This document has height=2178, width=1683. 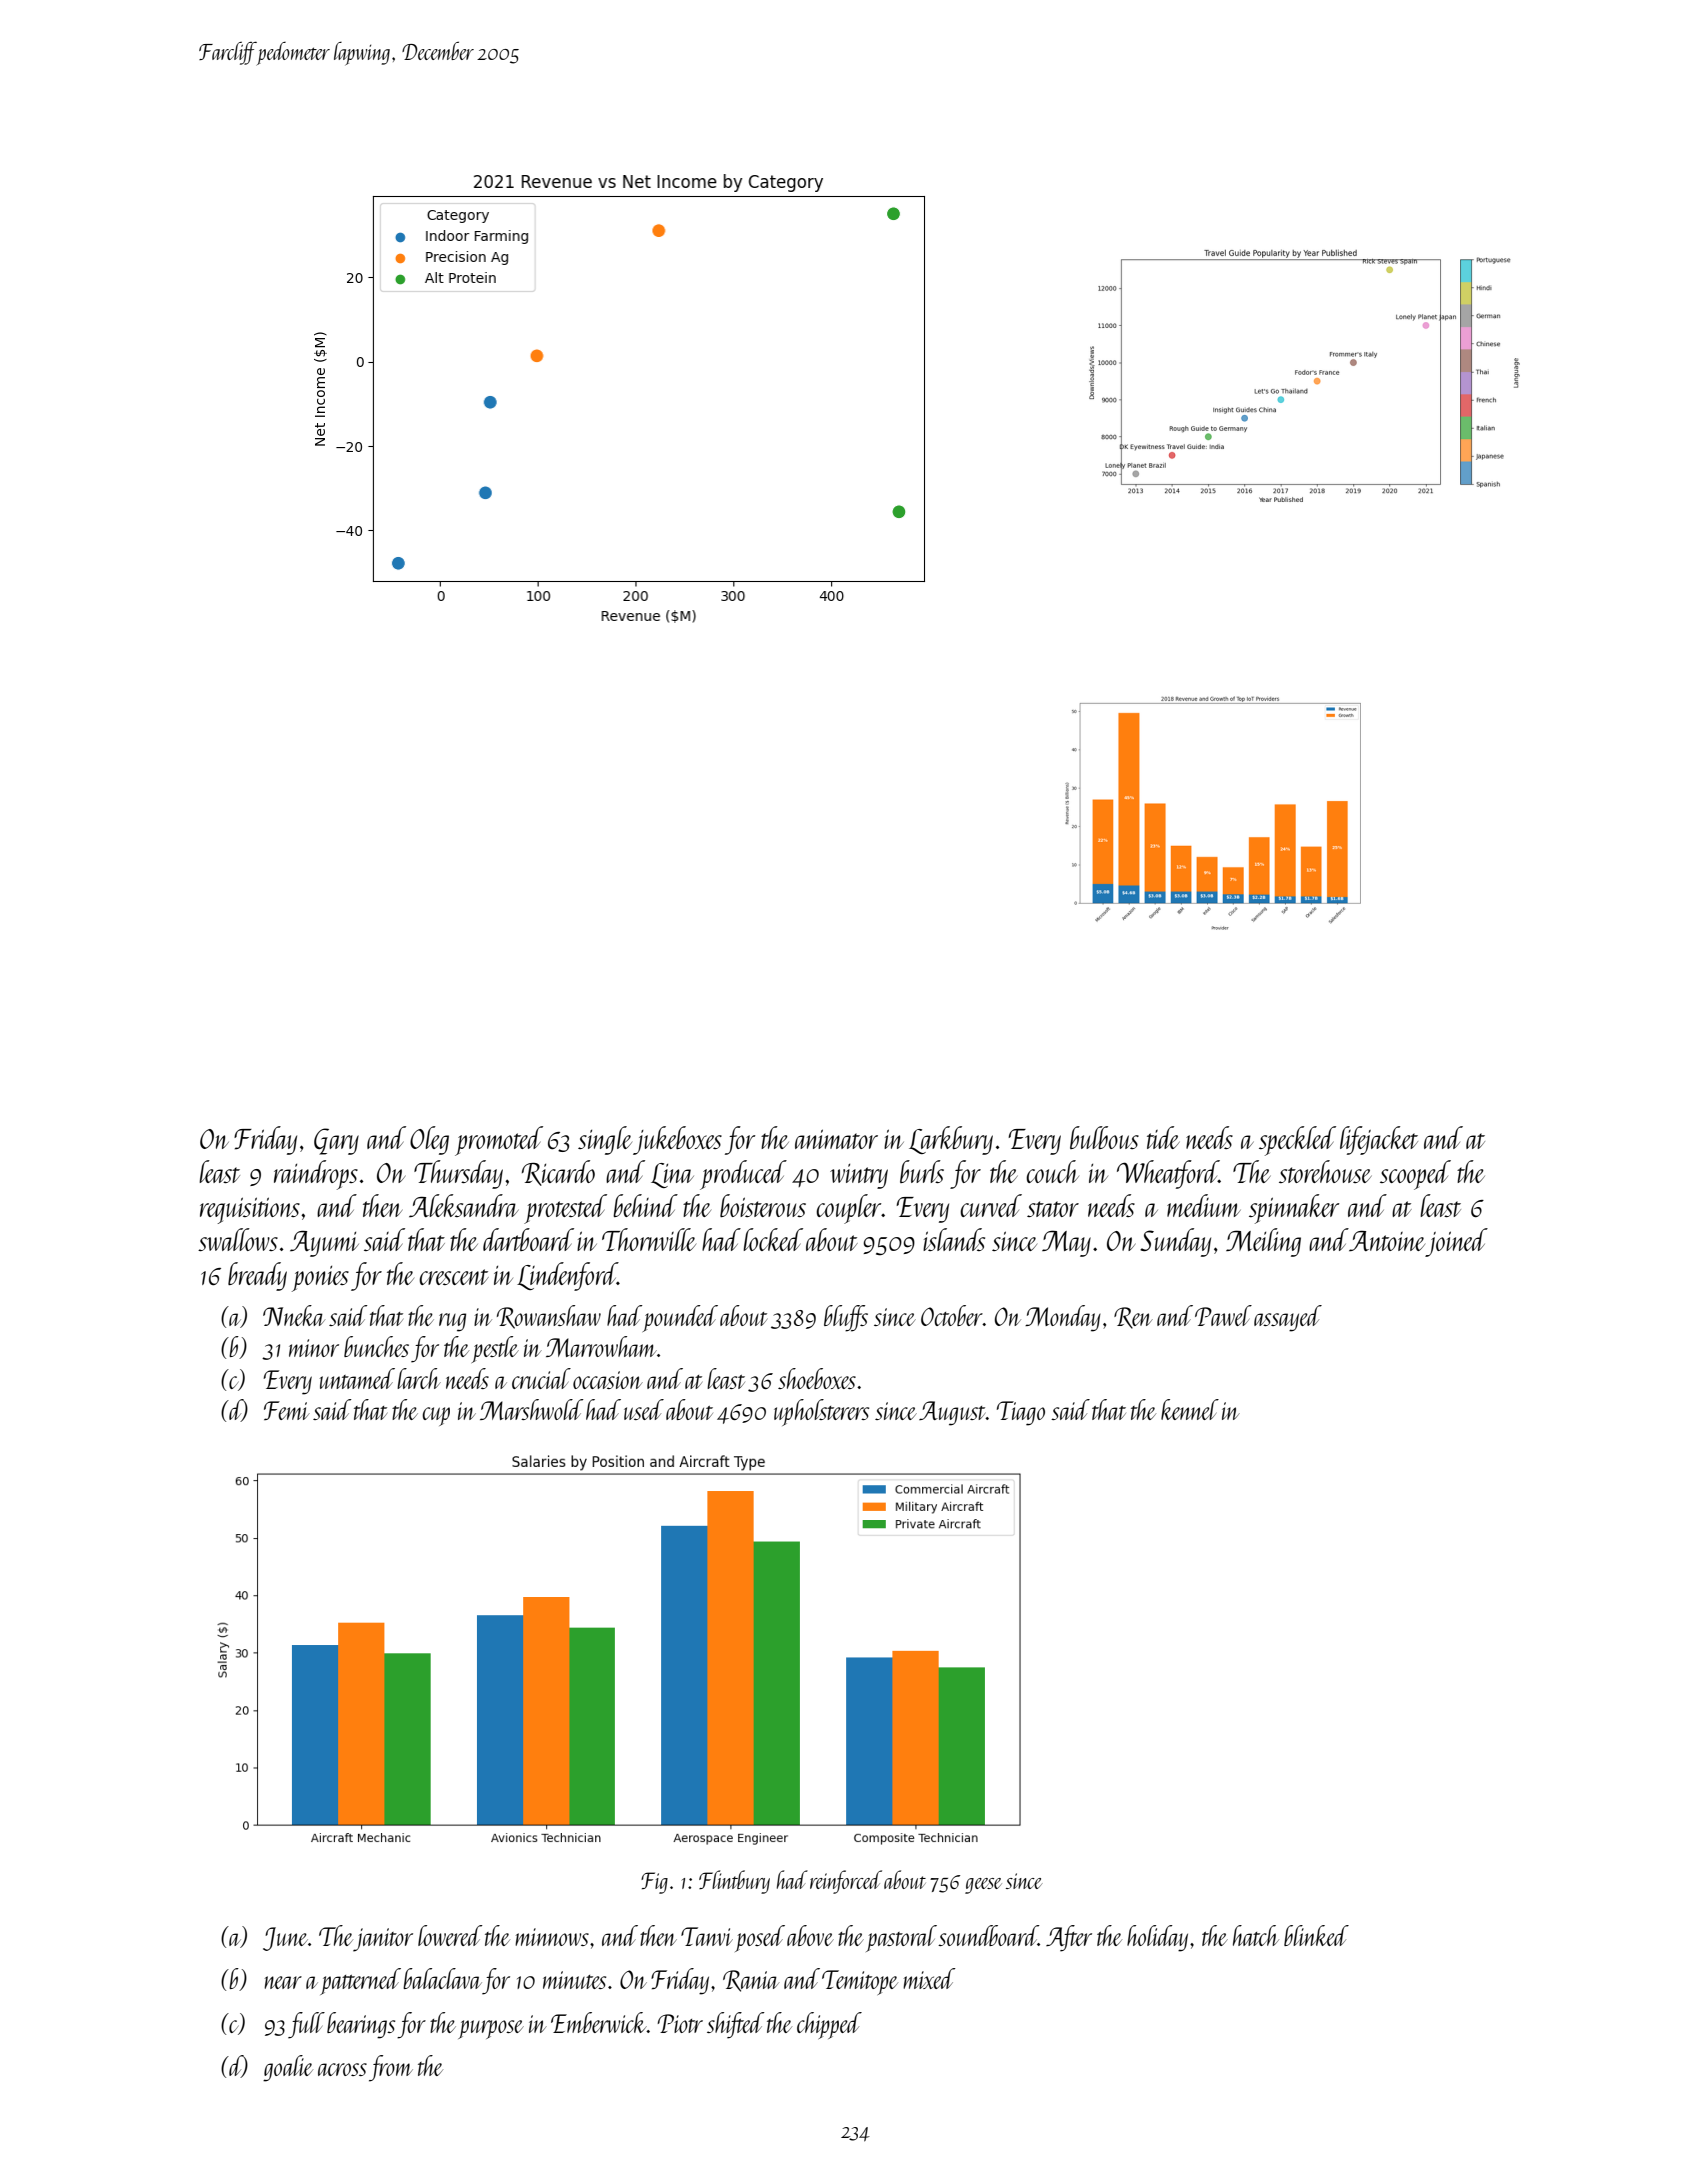 What do you see at coordinates (1190, 1409) in the document?
I see `kennel` at bounding box center [1190, 1409].
